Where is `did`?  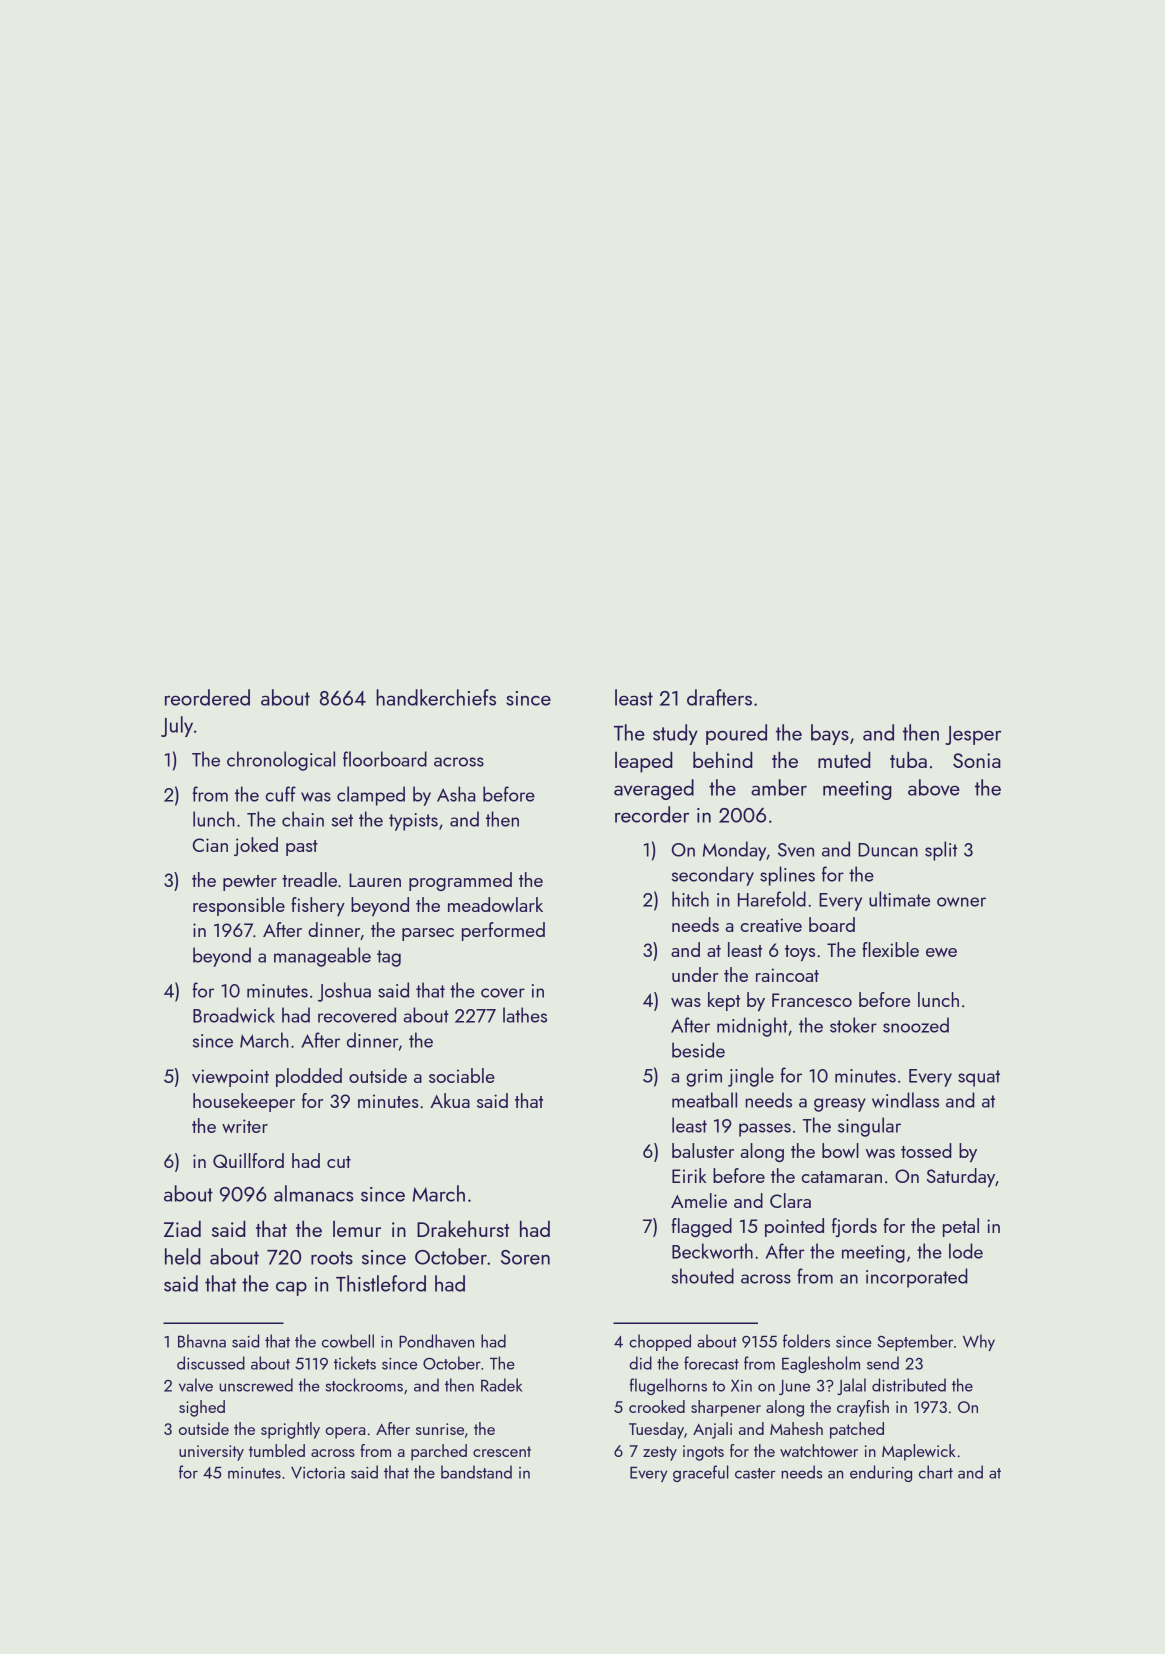 did is located at coordinates (640, 1363).
